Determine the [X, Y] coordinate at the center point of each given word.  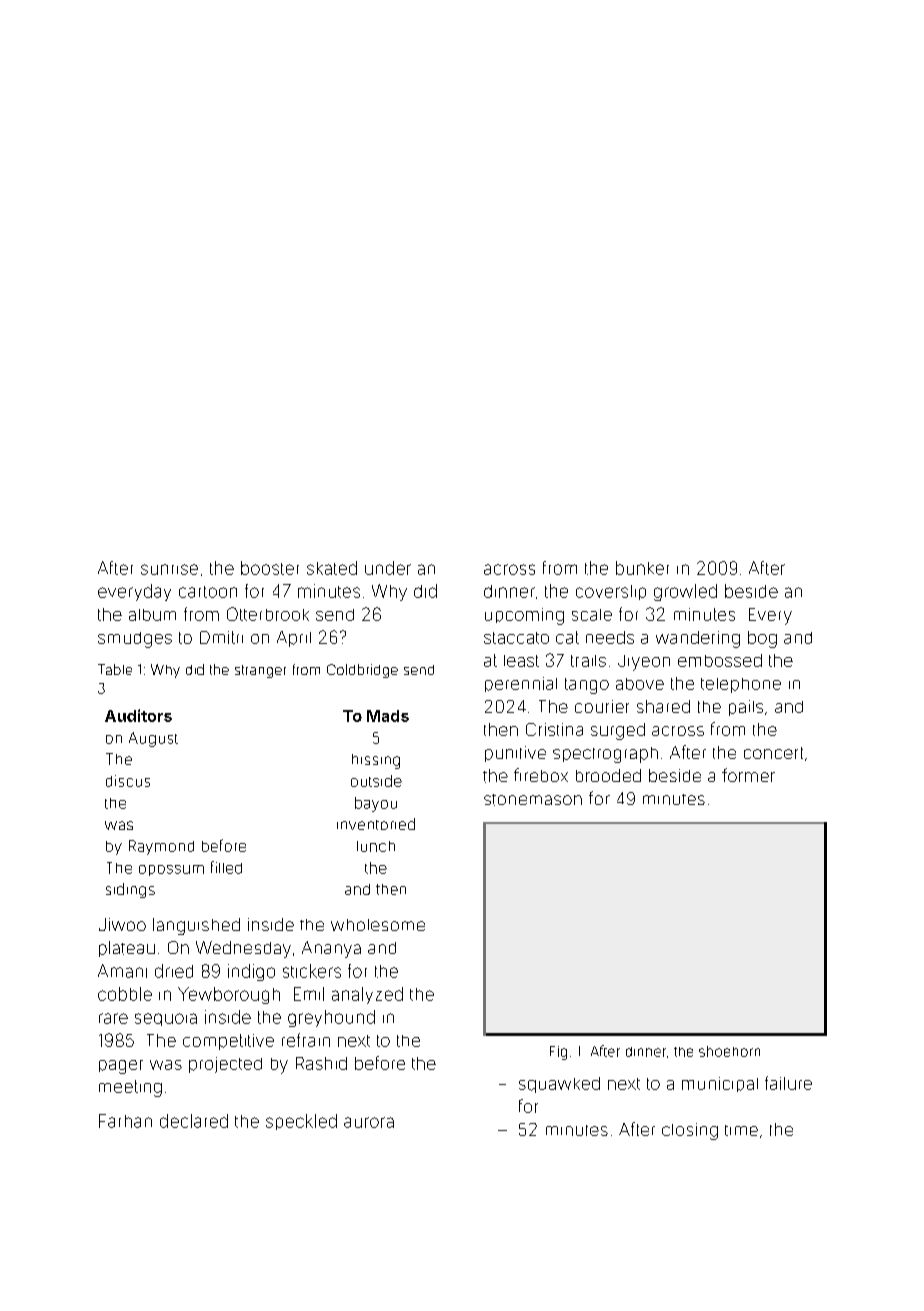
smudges [135, 640]
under [388, 568]
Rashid [321, 1063]
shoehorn [729, 1051]
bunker [642, 568]
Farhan [125, 1121]
